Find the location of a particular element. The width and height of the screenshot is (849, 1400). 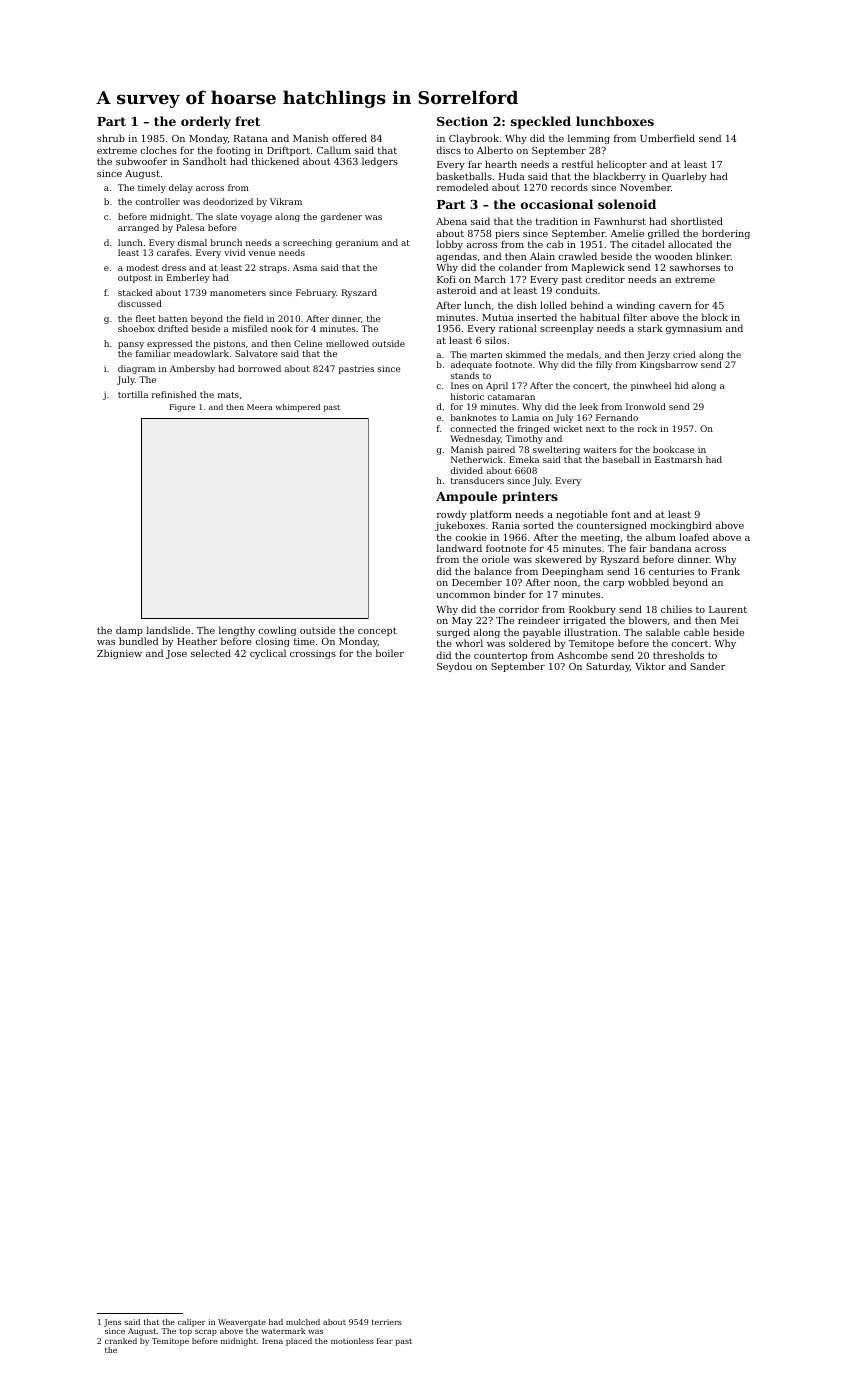

motionless is located at coordinates (352, 1341).
